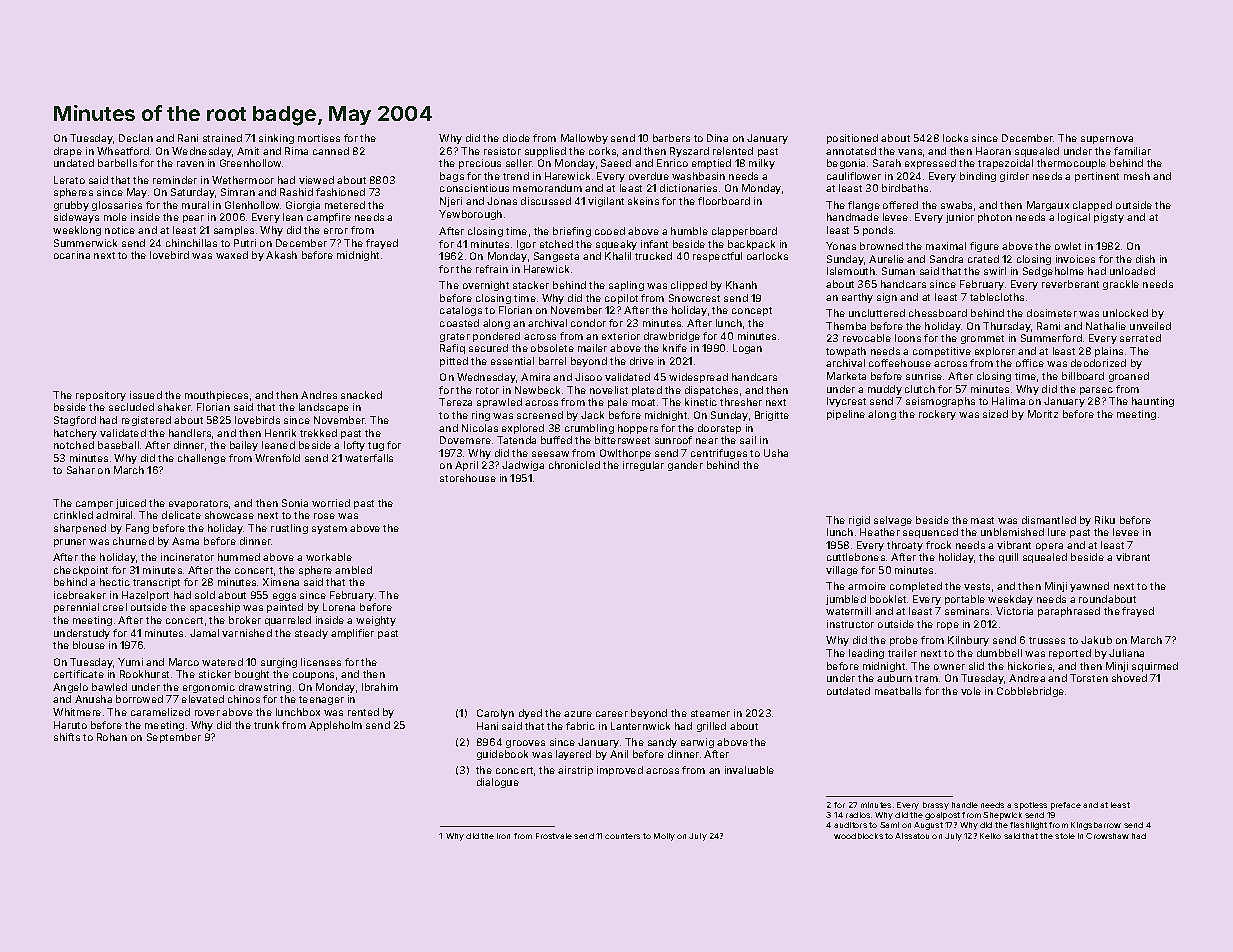 The width and height of the document is (1233, 952). What do you see at coordinates (503, 836) in the document?
I see `iron` at bounding box center [503, 836].
